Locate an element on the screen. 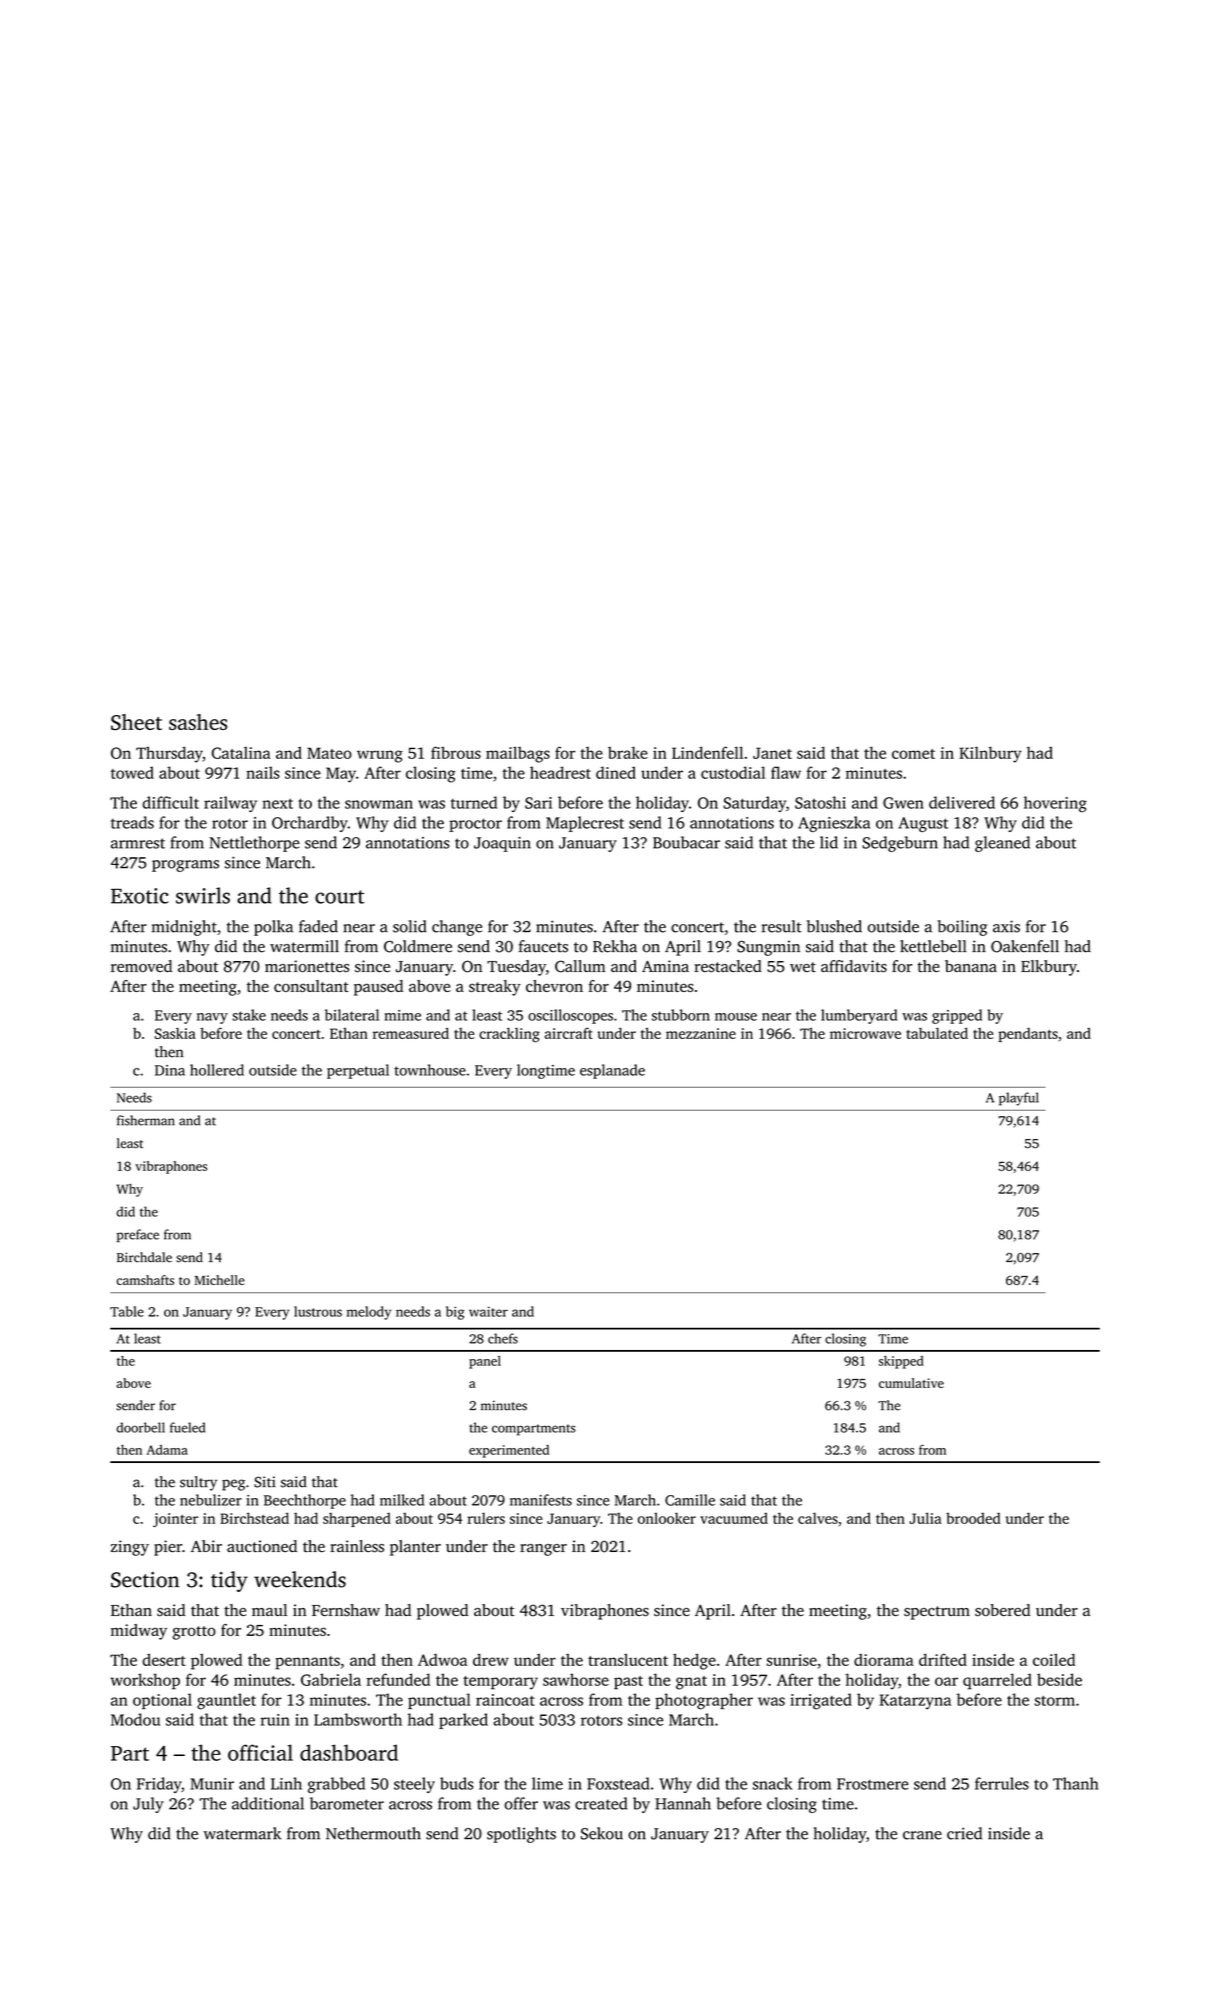 This screenshot has height=1994, width=1210. July is located at coordinates (148, 1805).
